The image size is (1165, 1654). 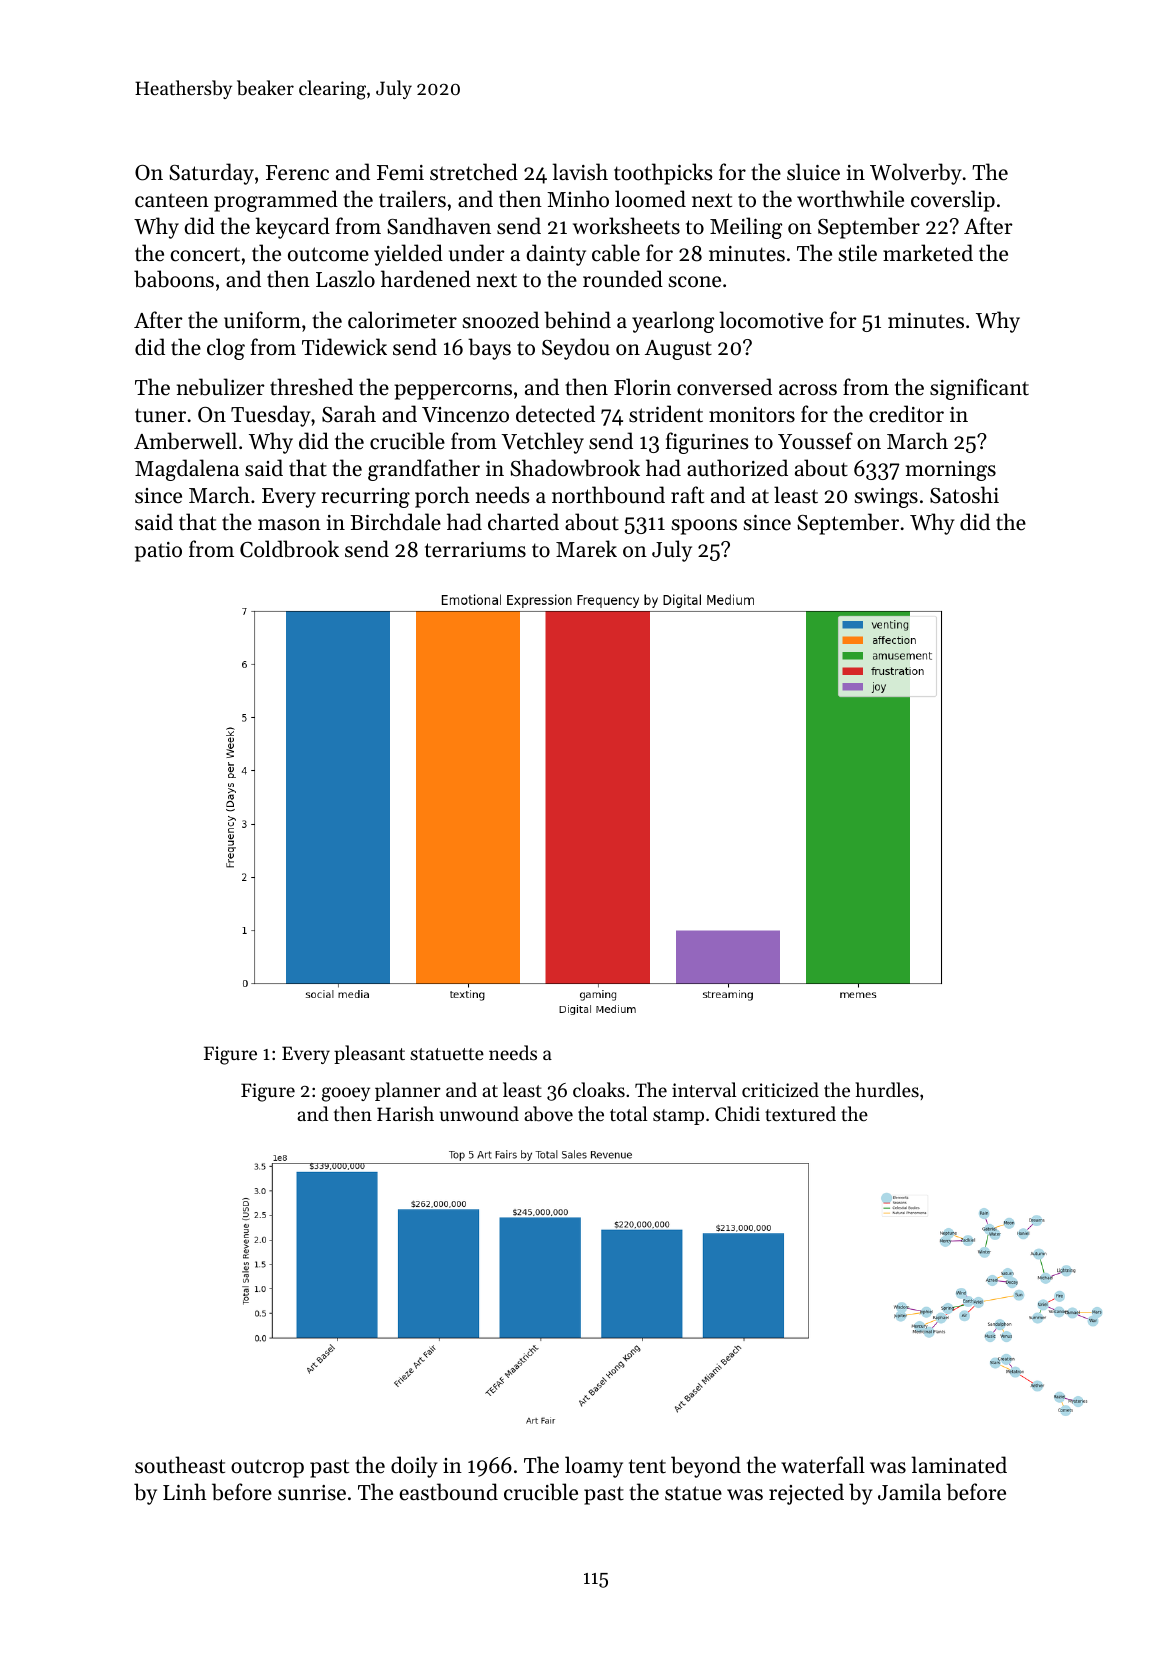 I want to click on authorized, so click(x=737, y=468).
